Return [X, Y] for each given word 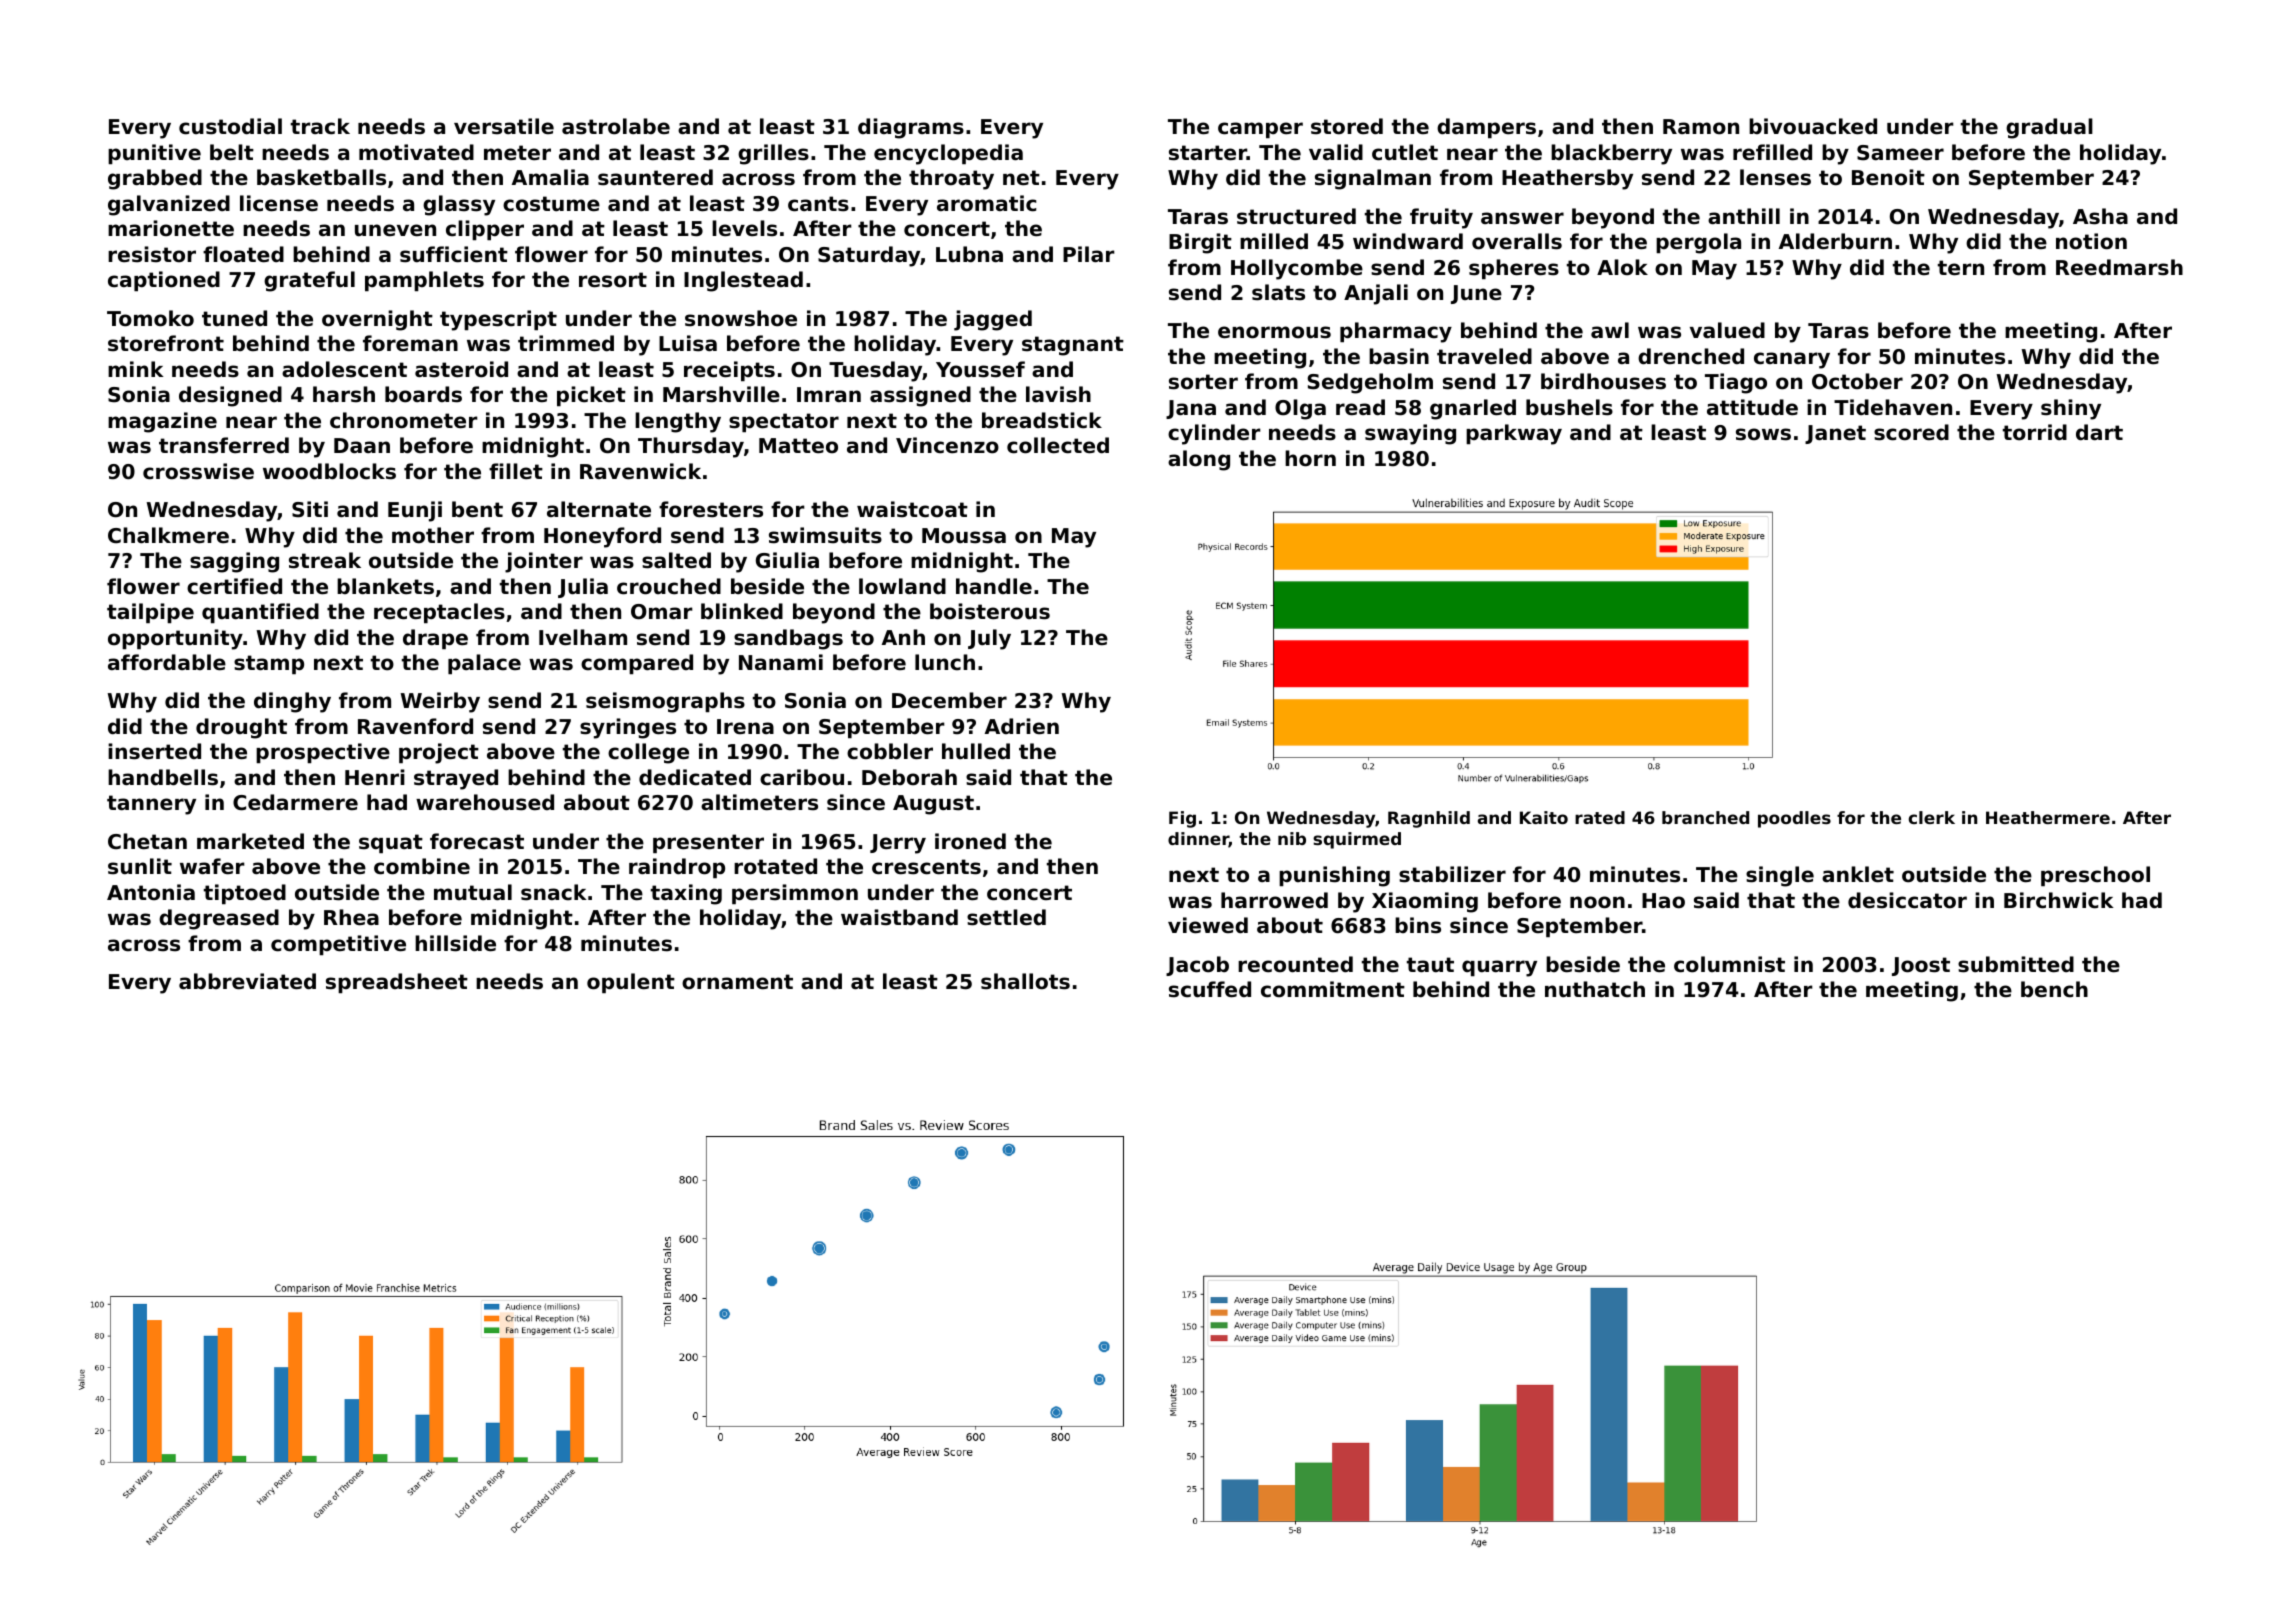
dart [2099, 432]
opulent [631, 983]
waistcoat [912, 509]
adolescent [344, 369]
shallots [1025, 981]
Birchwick [2059, 900]
